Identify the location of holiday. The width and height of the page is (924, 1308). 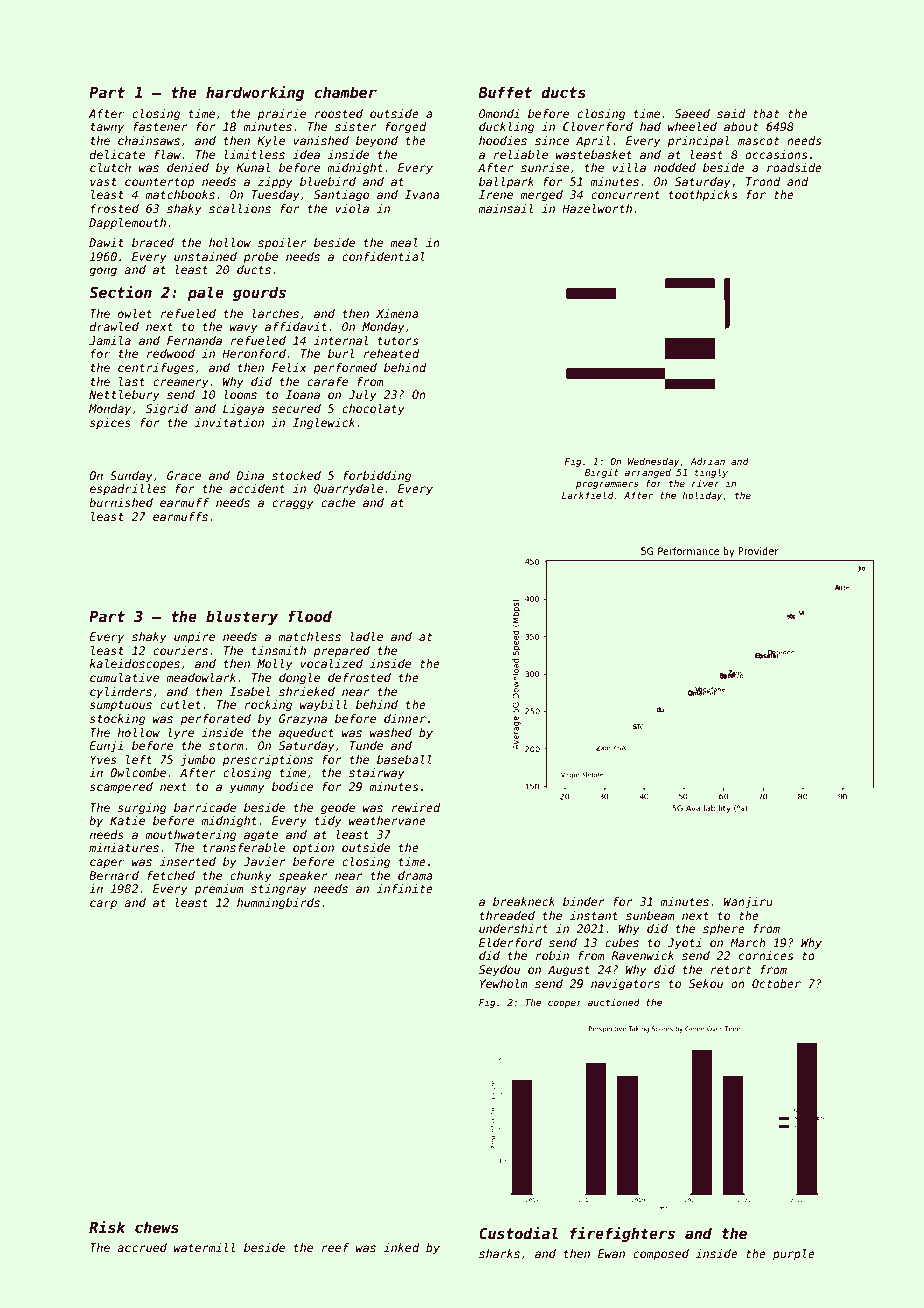
(702, 496).
